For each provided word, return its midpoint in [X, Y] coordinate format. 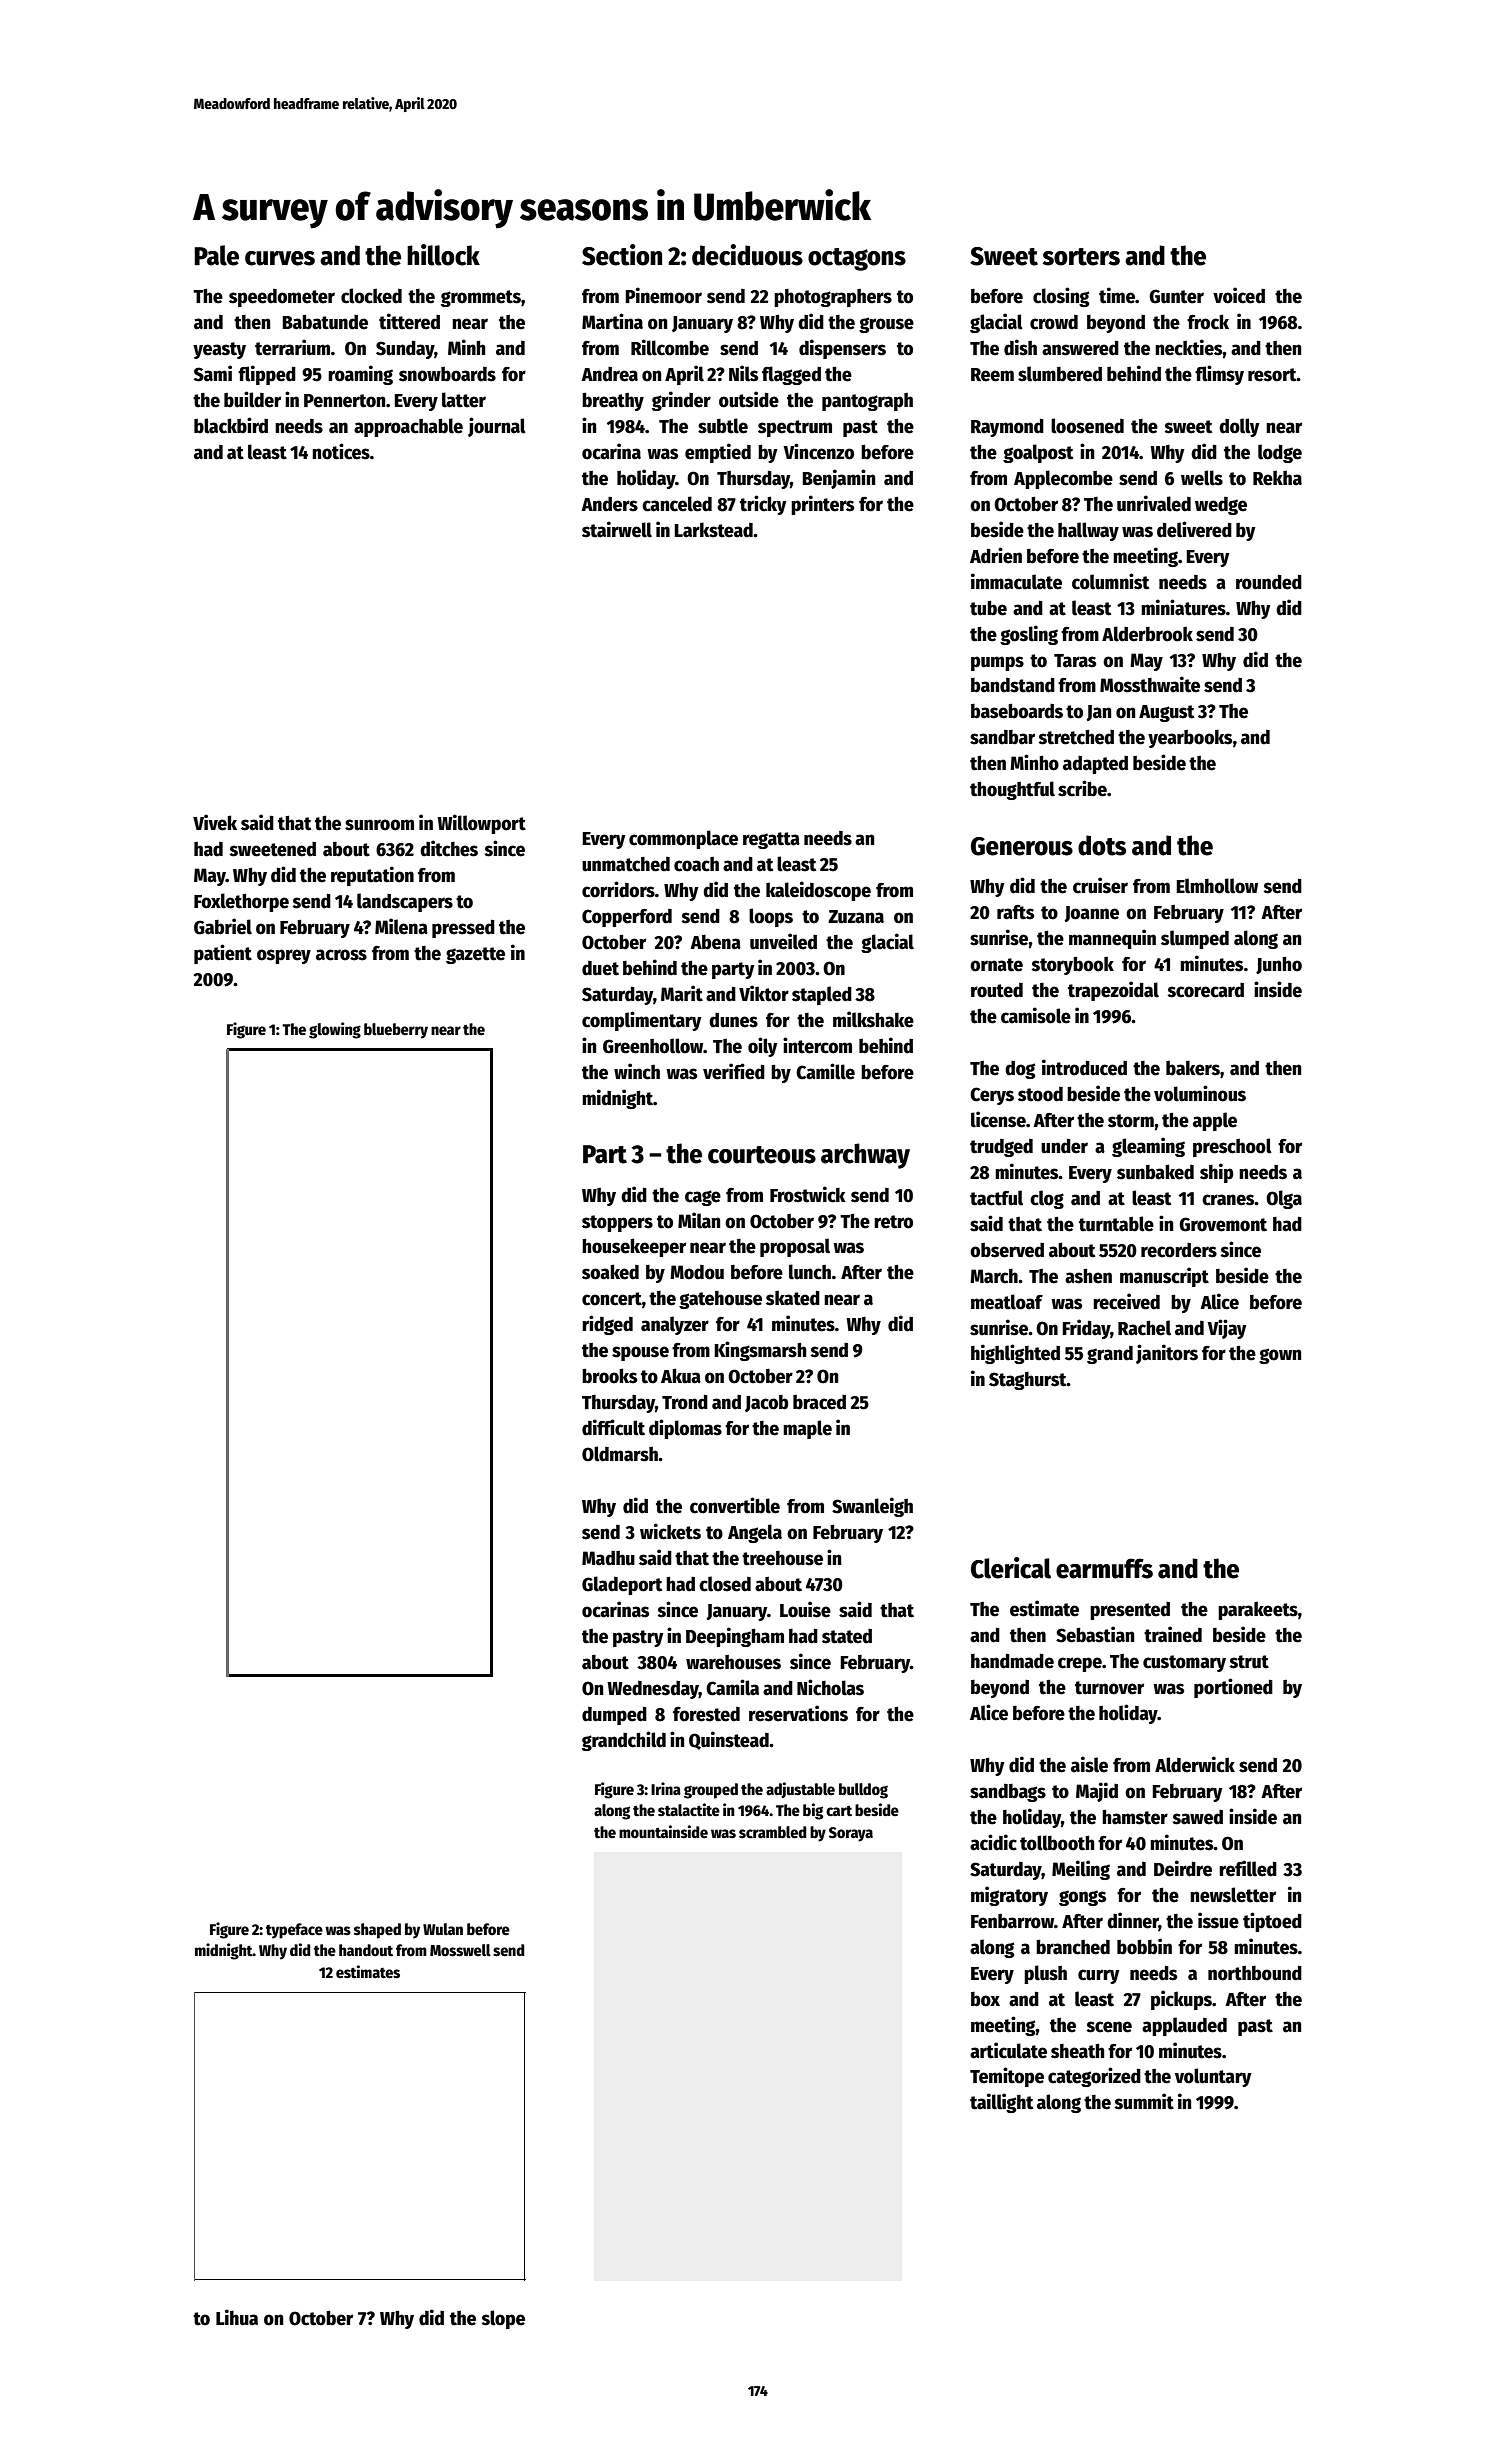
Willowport [481, 824]
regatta [771, 840]
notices [341, 451]
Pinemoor [663, 295]
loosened [1087, 426]
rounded [1269, 582]
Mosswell [460, 1950]
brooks [609, 1376]
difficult [613, 1427]
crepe [1080, 1664]
